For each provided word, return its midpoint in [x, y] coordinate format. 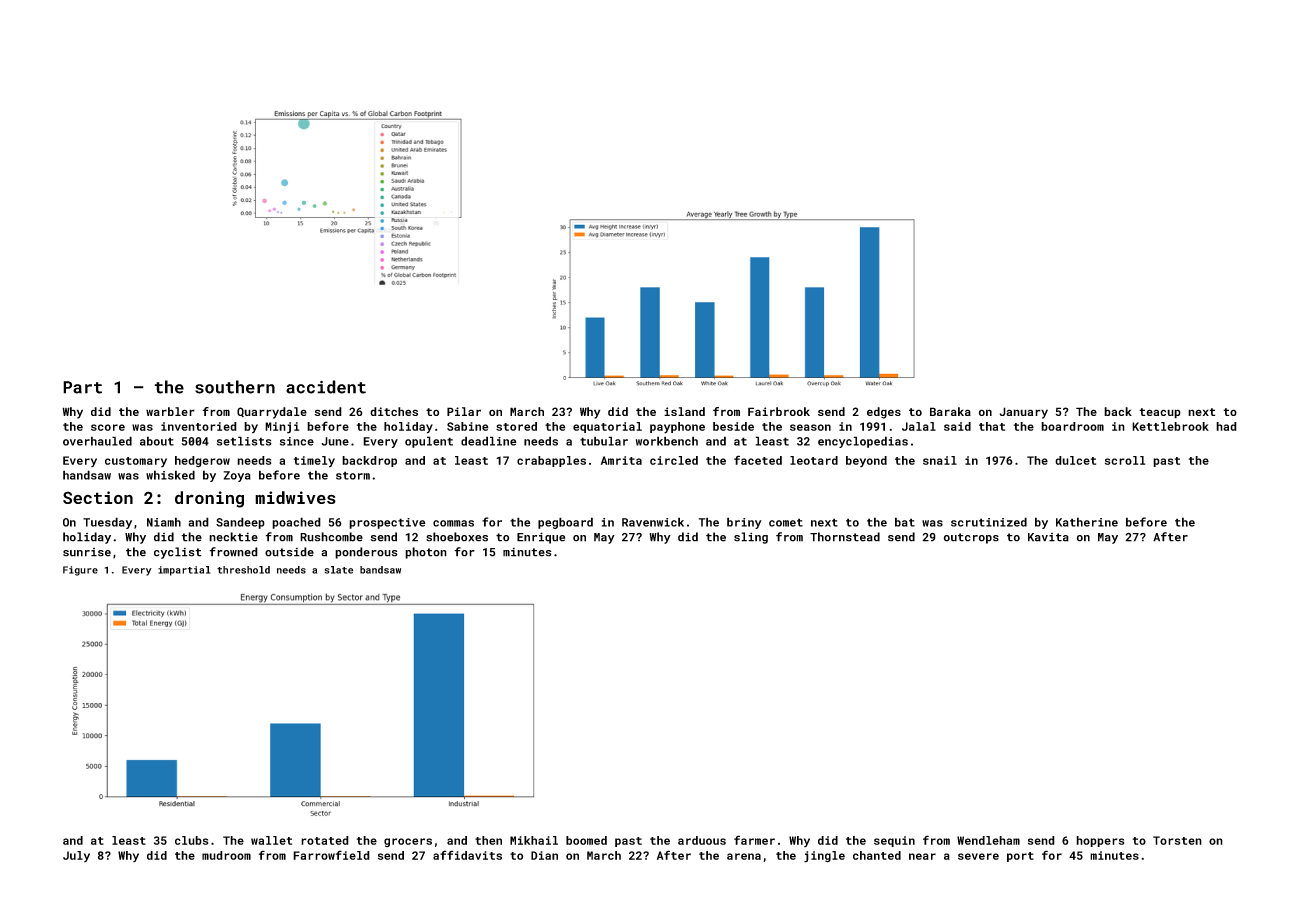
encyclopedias [863, 442]
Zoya [237, 476]
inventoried [199, 426]
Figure [80, 571]
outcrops [971, 538]
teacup [1160, 413]
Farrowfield [331, 855]
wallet [271, 840]
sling [751, 538]
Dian [544, 855]
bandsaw [380, 570]
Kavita [1048, 537]
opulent [429, 442]
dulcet [1075, 460]
